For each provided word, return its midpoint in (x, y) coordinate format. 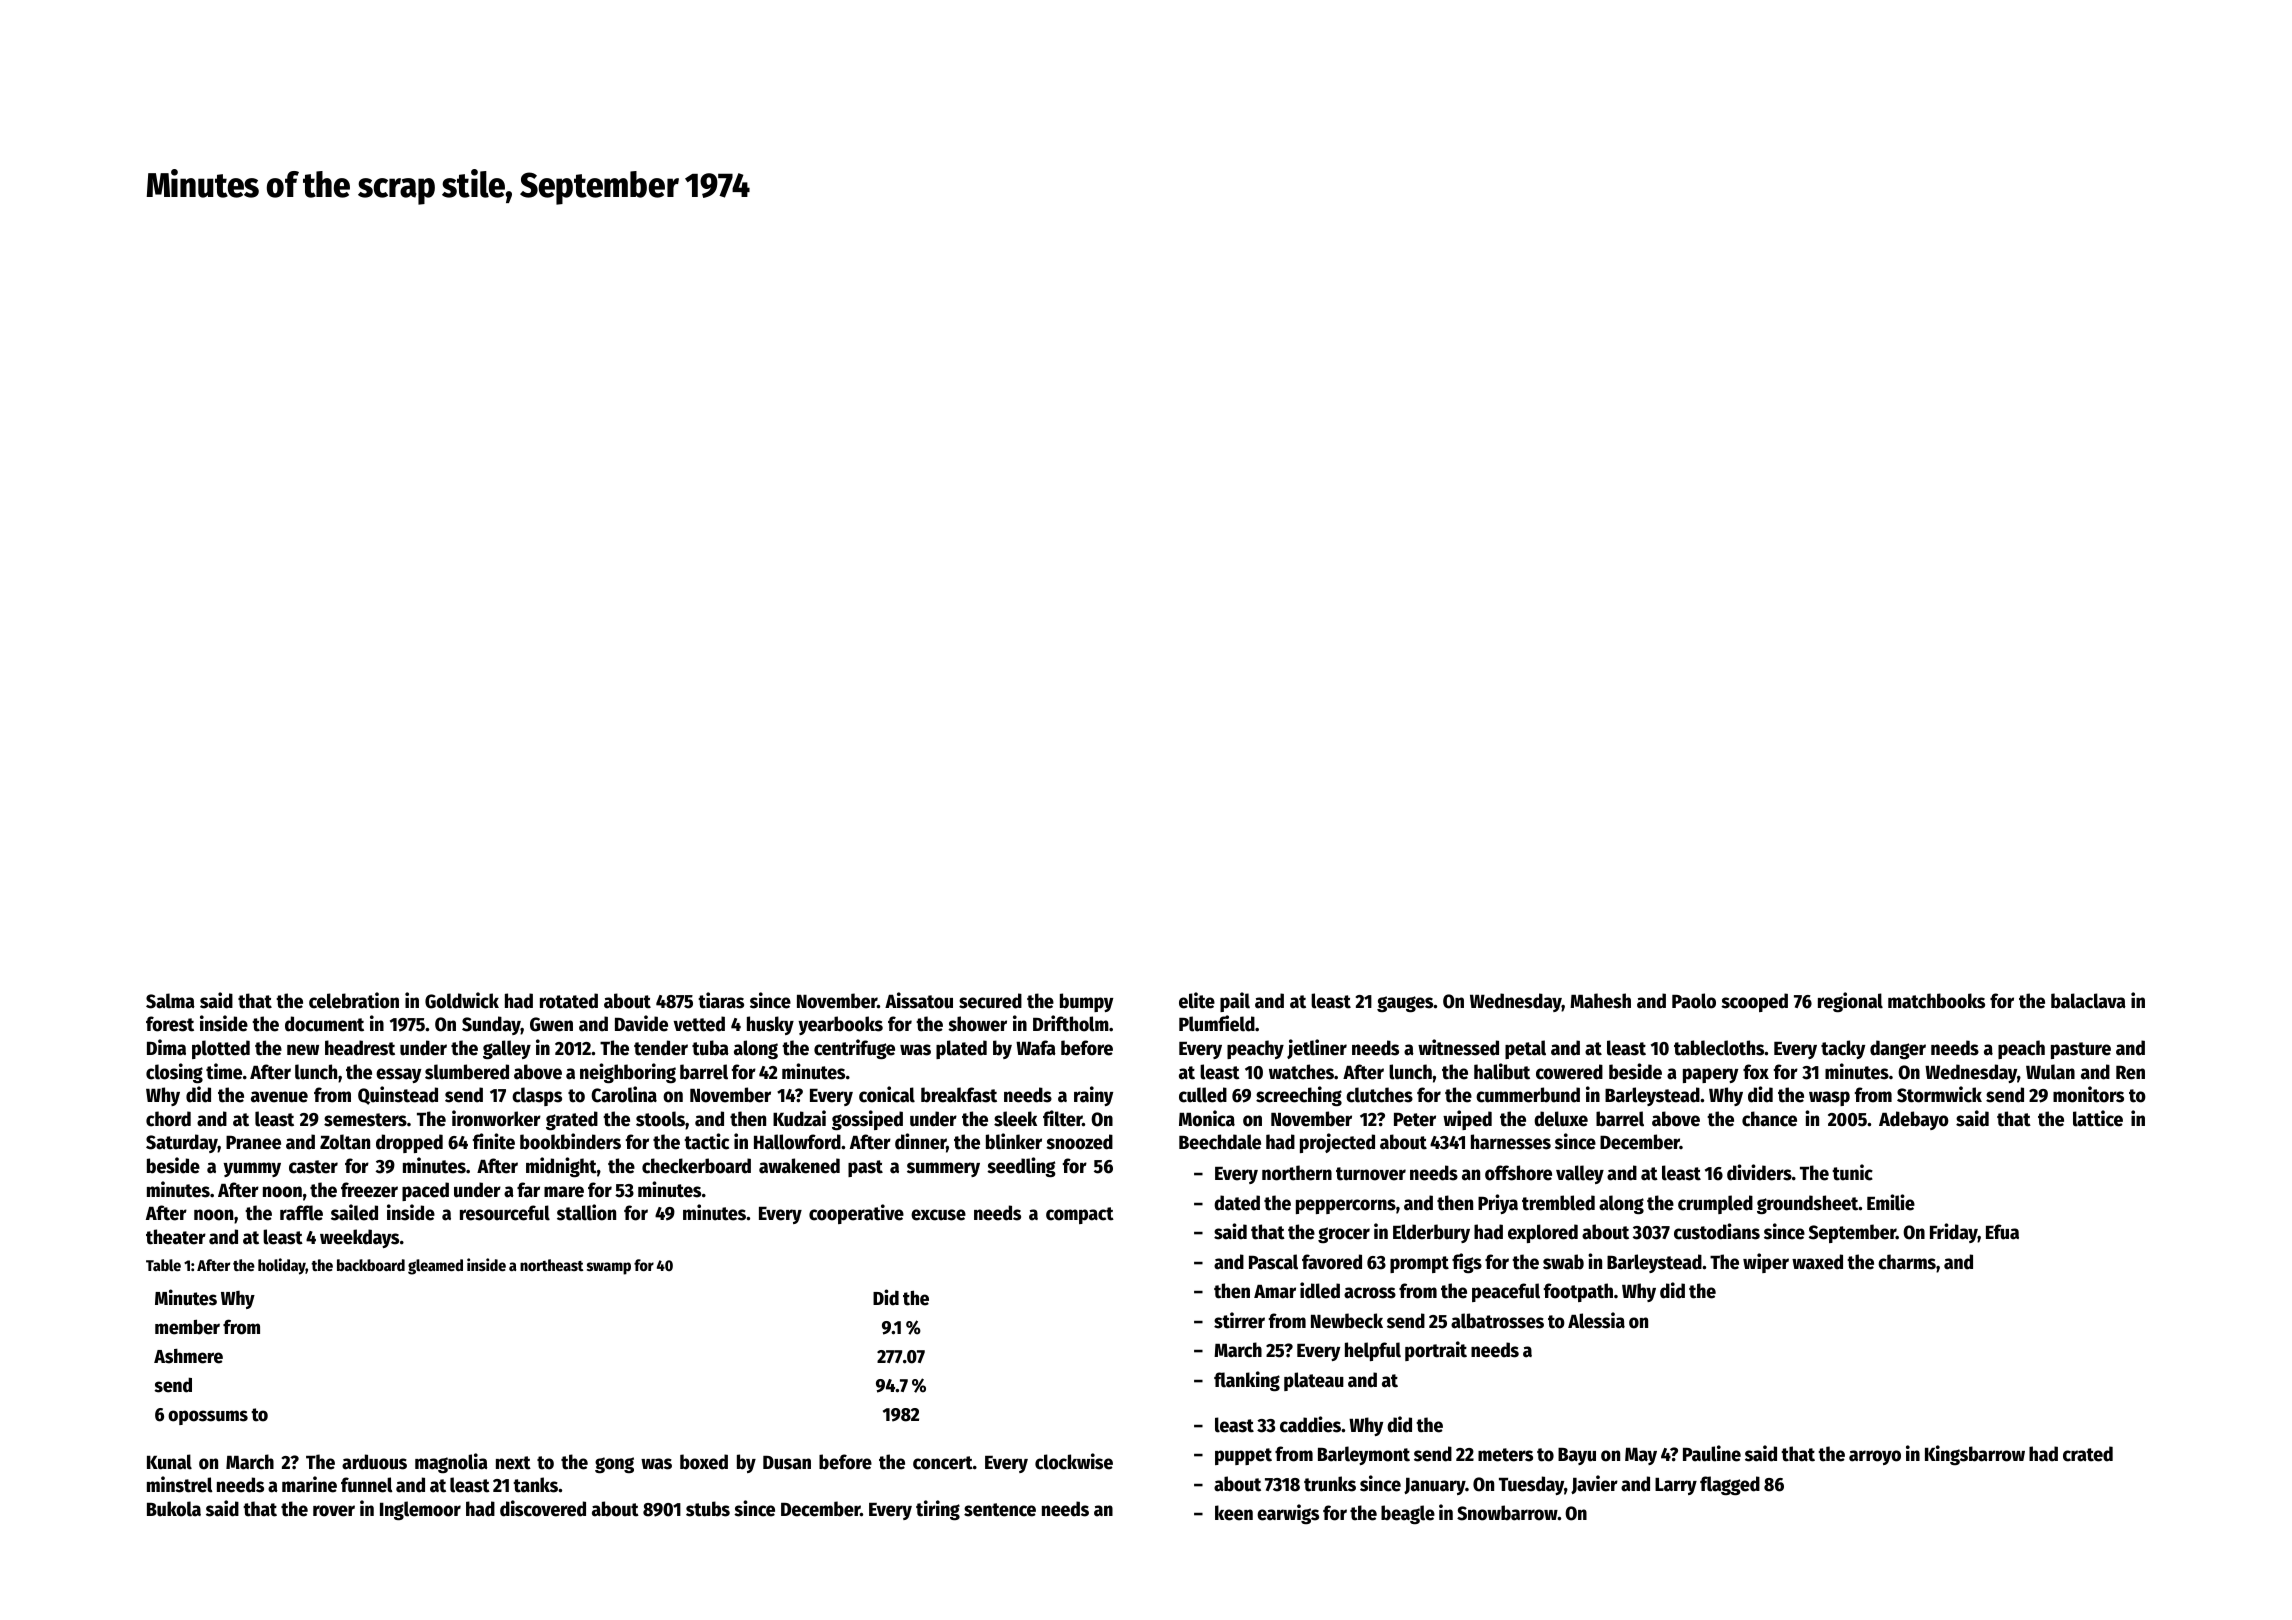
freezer (369, 1190)
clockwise (1074, 1461)
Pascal (1273, 1262)
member (187, 1327)
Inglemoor (420, 1511)
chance (1769, 1119)
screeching (1299, 1096)
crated (2088, 1454)
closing (174, 1073)
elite (1197, 1000)
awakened (799, 1166)
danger (1898, 1050)
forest (170, 1024)
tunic (1852, 1172)
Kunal (169, 1462)
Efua (2002, 1232)
